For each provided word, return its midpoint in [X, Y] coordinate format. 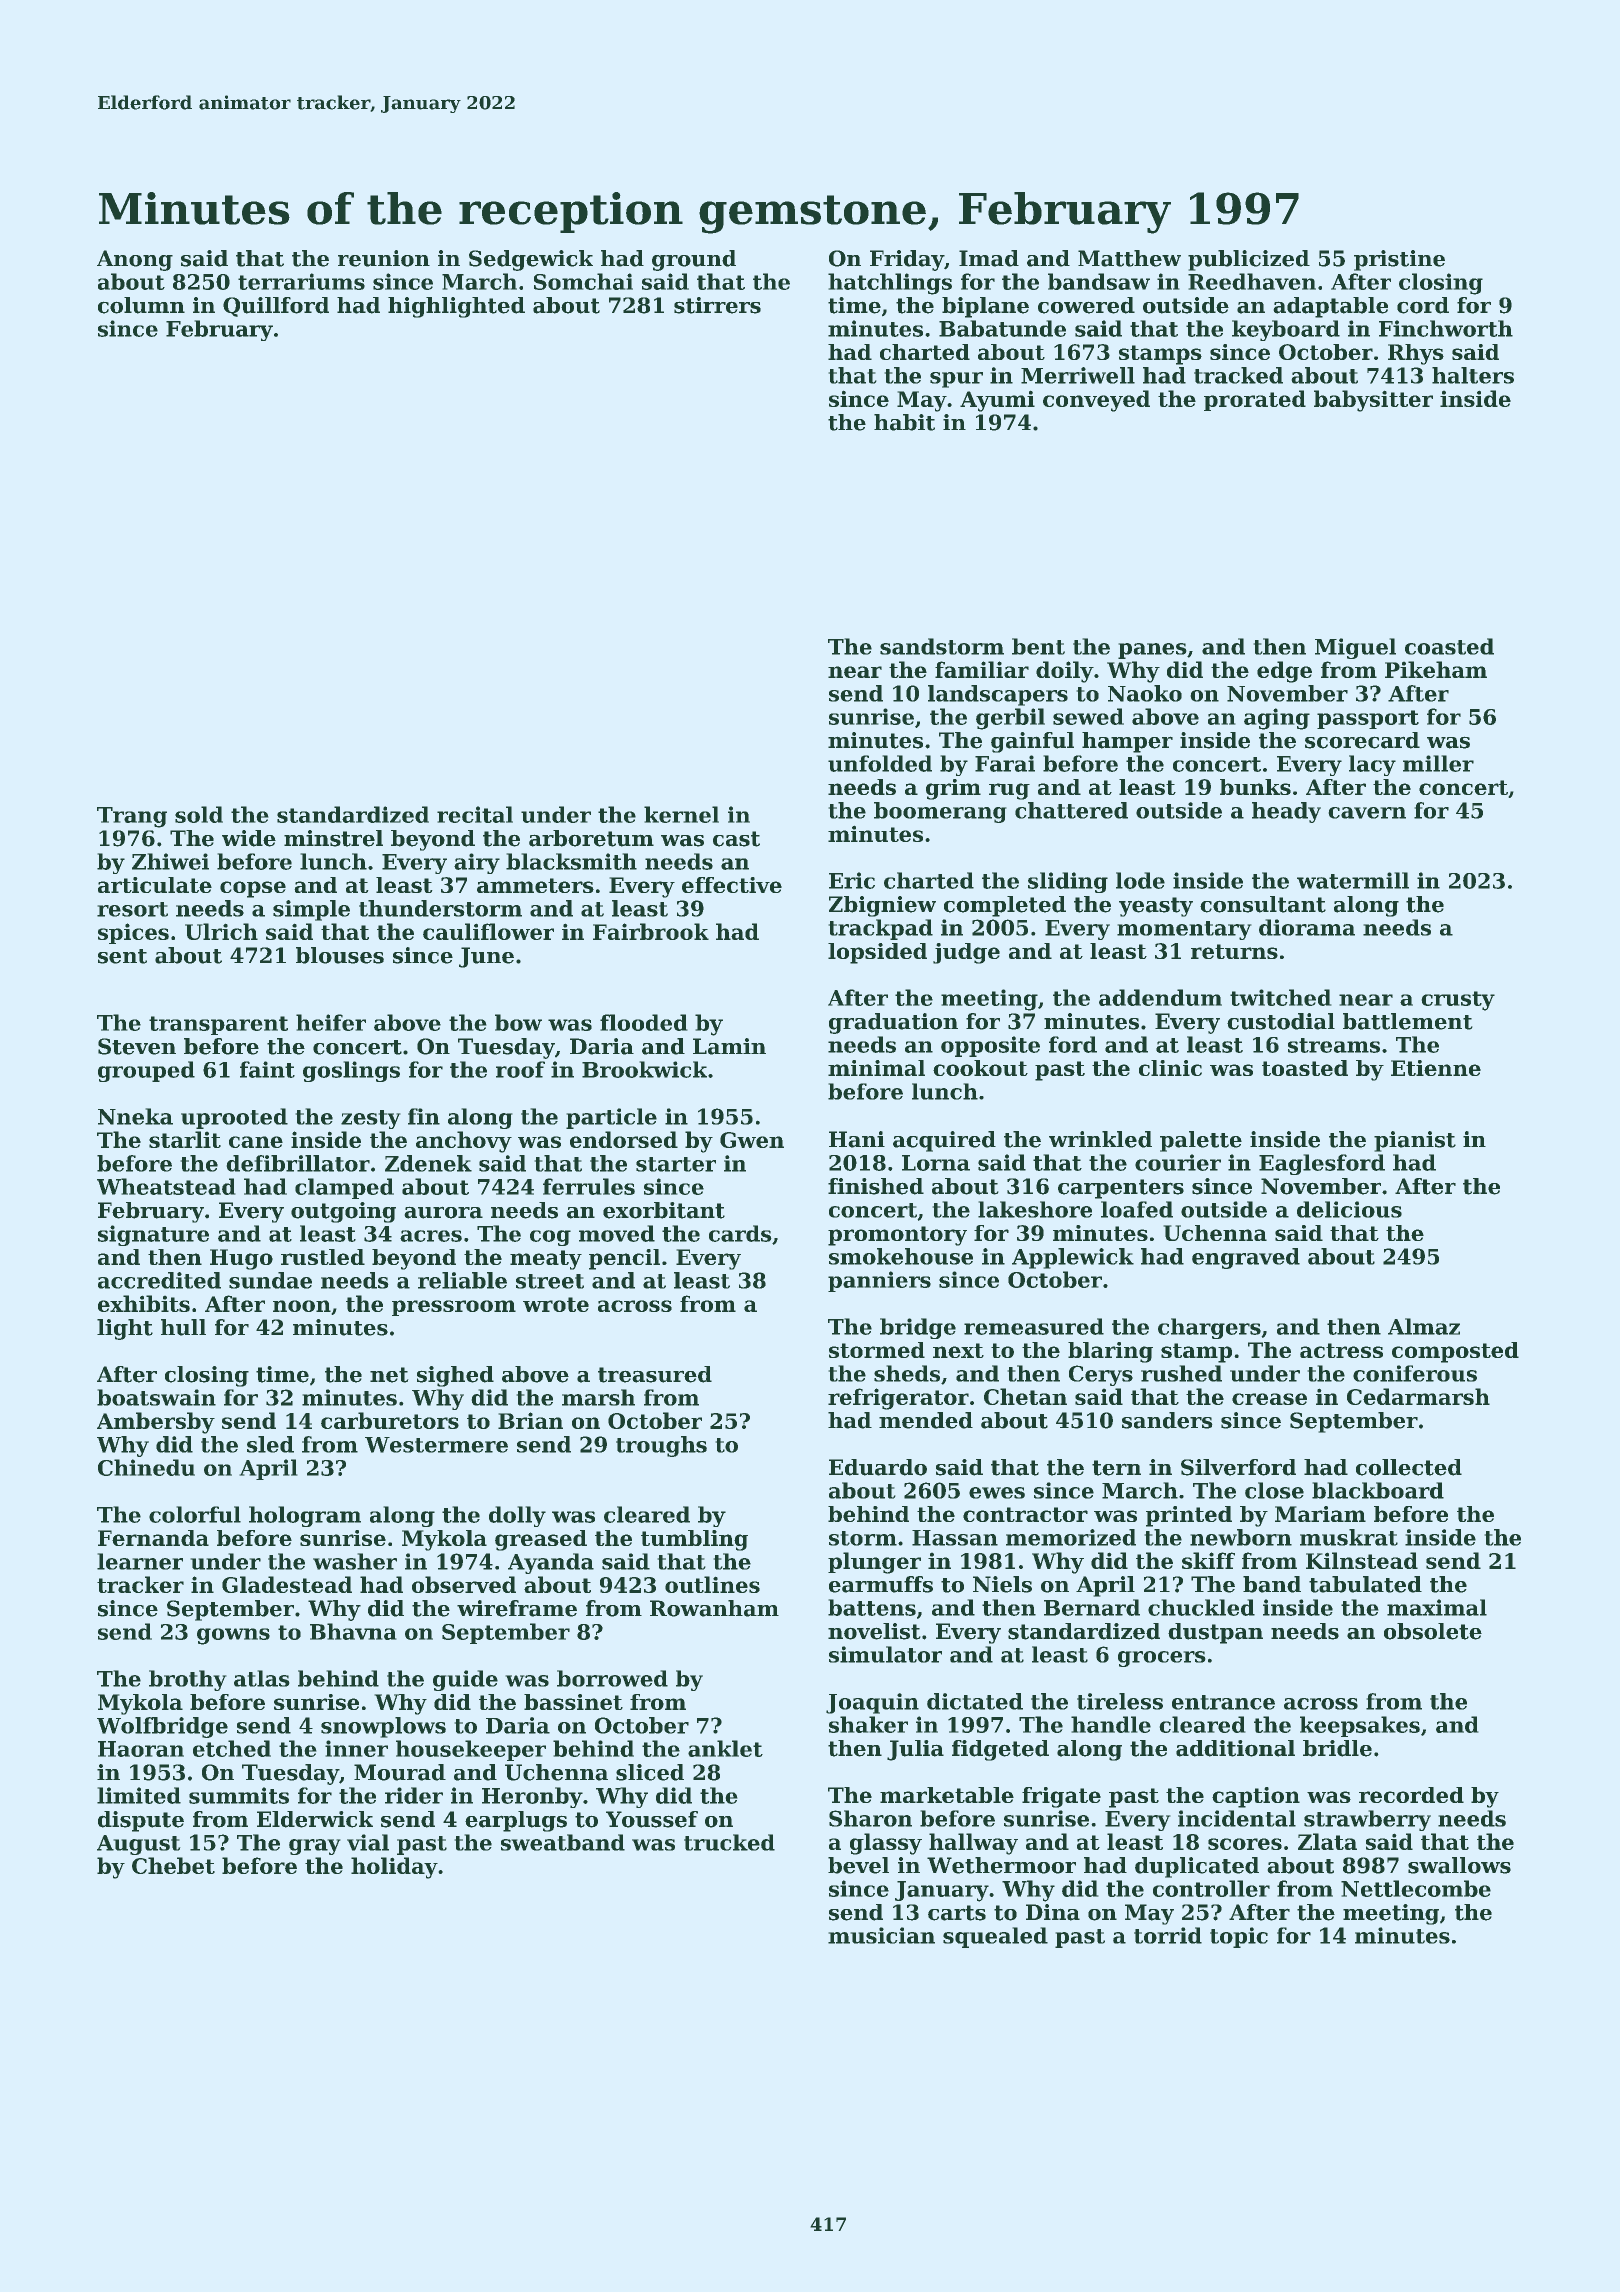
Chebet [173, 1865]
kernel [681, 814]
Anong [135, 260]
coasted [1449, 646]
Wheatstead [166, 1186]
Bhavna [353, 1631]
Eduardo [878, 1467]
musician [881, 1935]
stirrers [717, 305]
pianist [1415, 1141]
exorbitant [664, 1210]
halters [1473, 375]
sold [199, 814]
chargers [1209, 1328]
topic [1239, 1937]
